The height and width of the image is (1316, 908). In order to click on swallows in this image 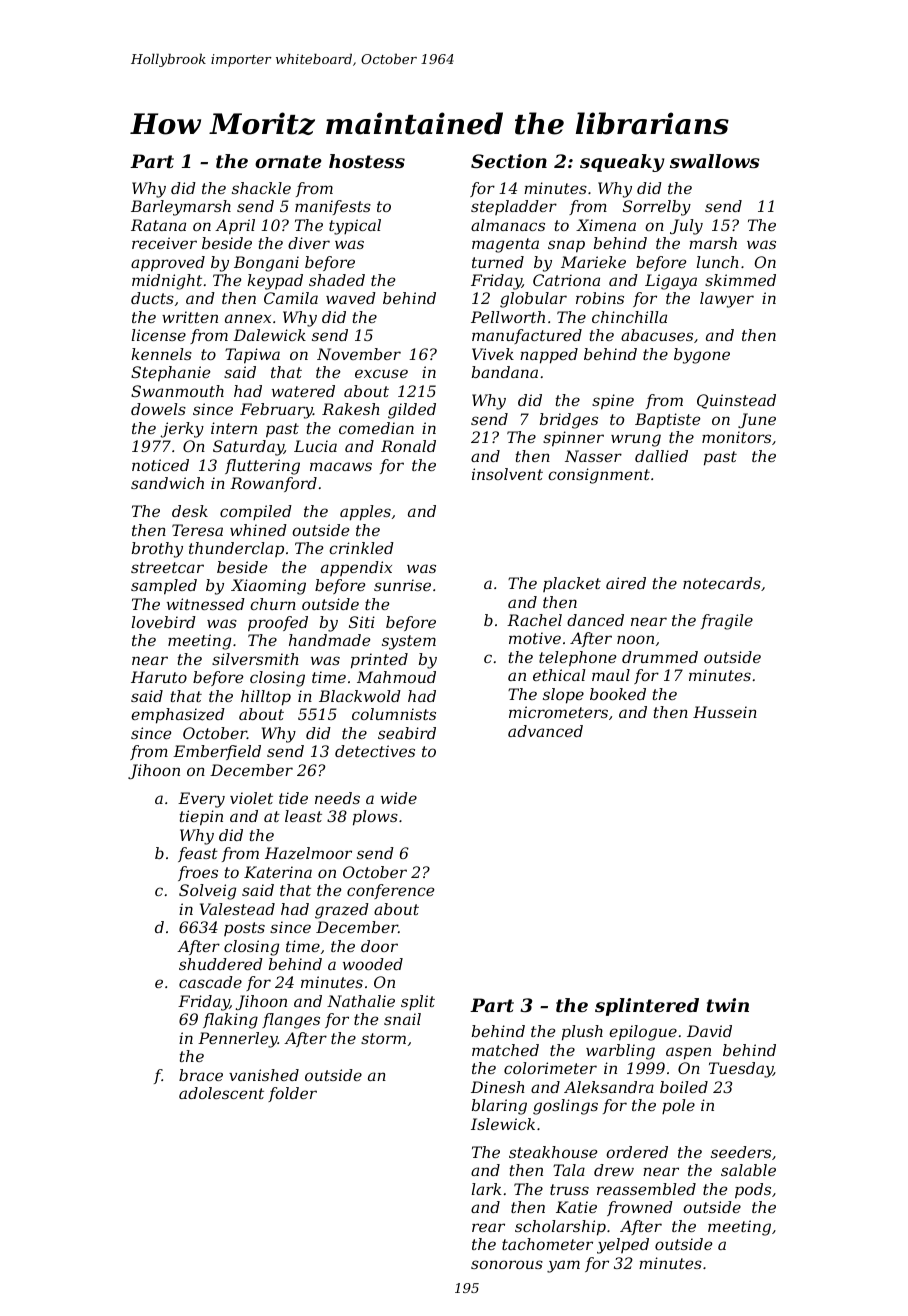, I will do `click(715, 161)`.
